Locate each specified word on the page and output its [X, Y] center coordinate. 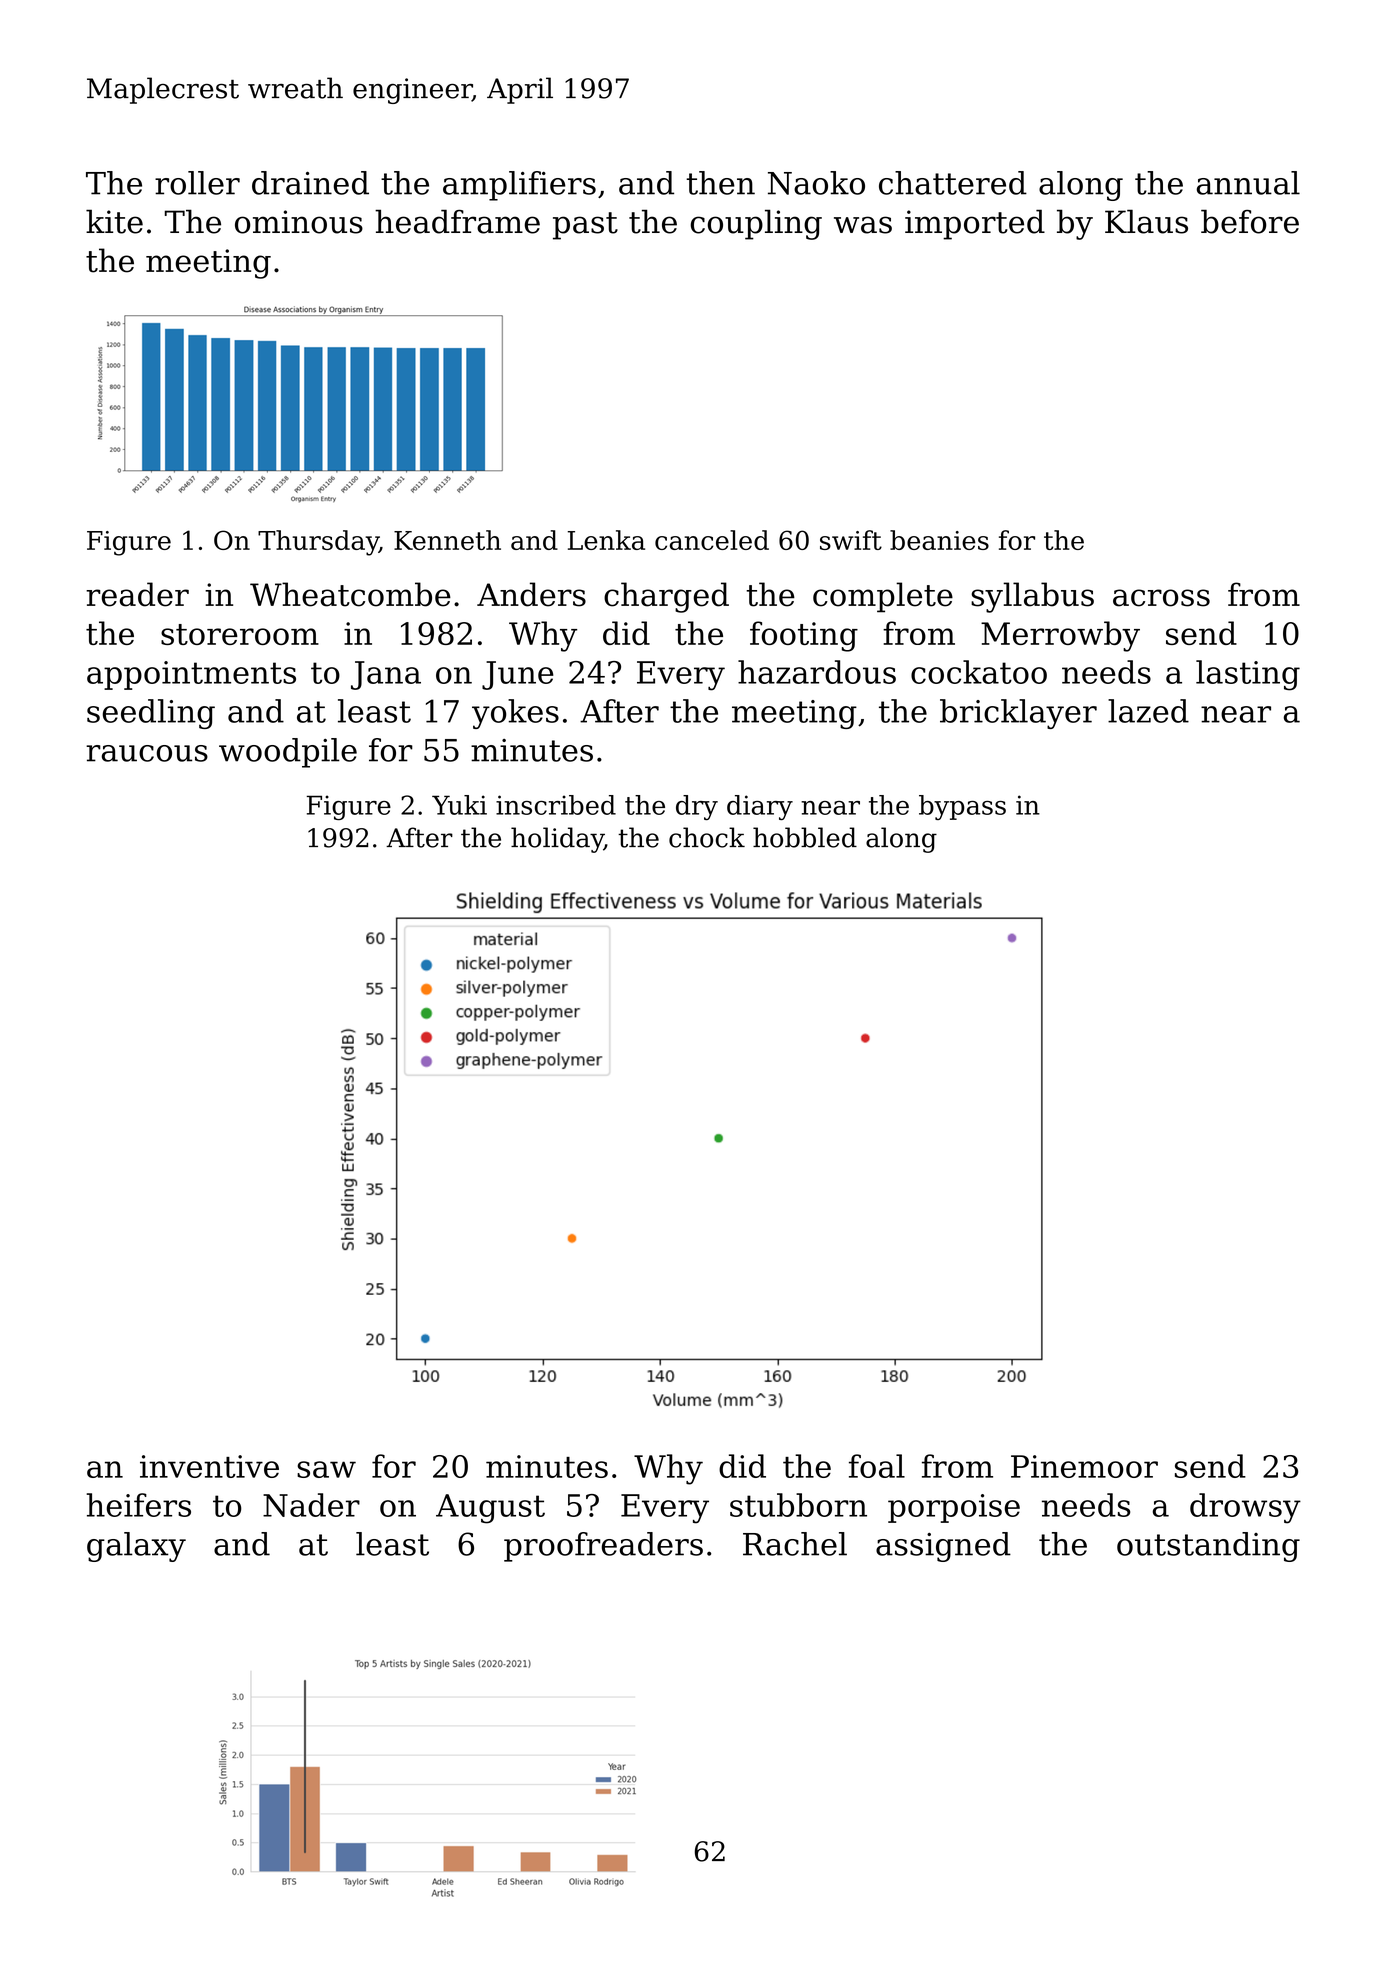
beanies [939, 540]
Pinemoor [1084, 1466]
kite [114, 221]
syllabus [1032, 597]
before [1250, 221]
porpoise [954, 1508]
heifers [138, 1505]
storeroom [240, 634]
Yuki [459, 805]
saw [326, 1469]
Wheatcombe [350, 594]
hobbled [805, 837]
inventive [209, 1466]
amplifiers [519, 186]
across [1161, 598]
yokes [515, 714]
